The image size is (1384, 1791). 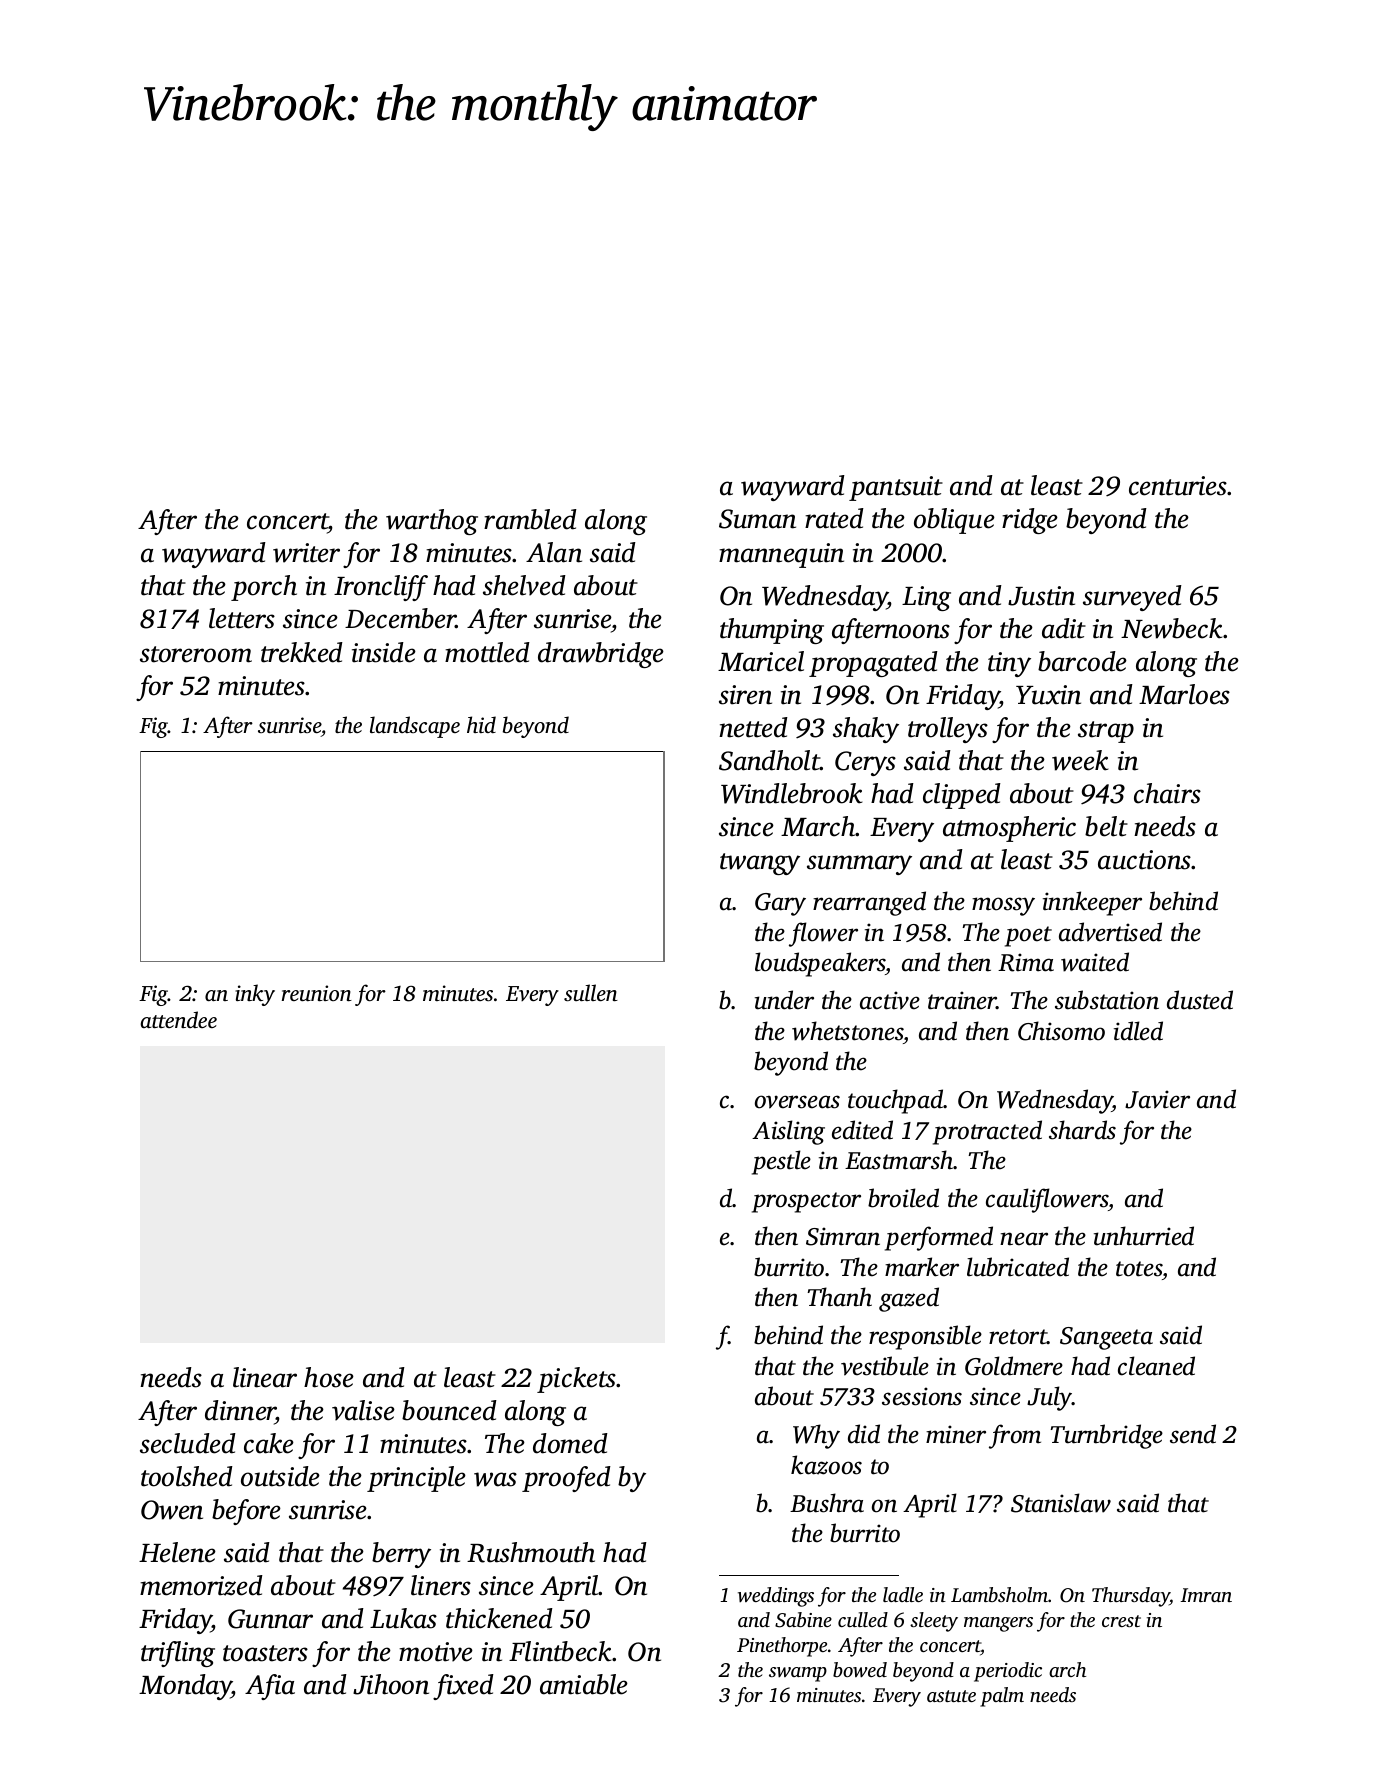 I want to click on pickets, so click(x=576, y=1380).
